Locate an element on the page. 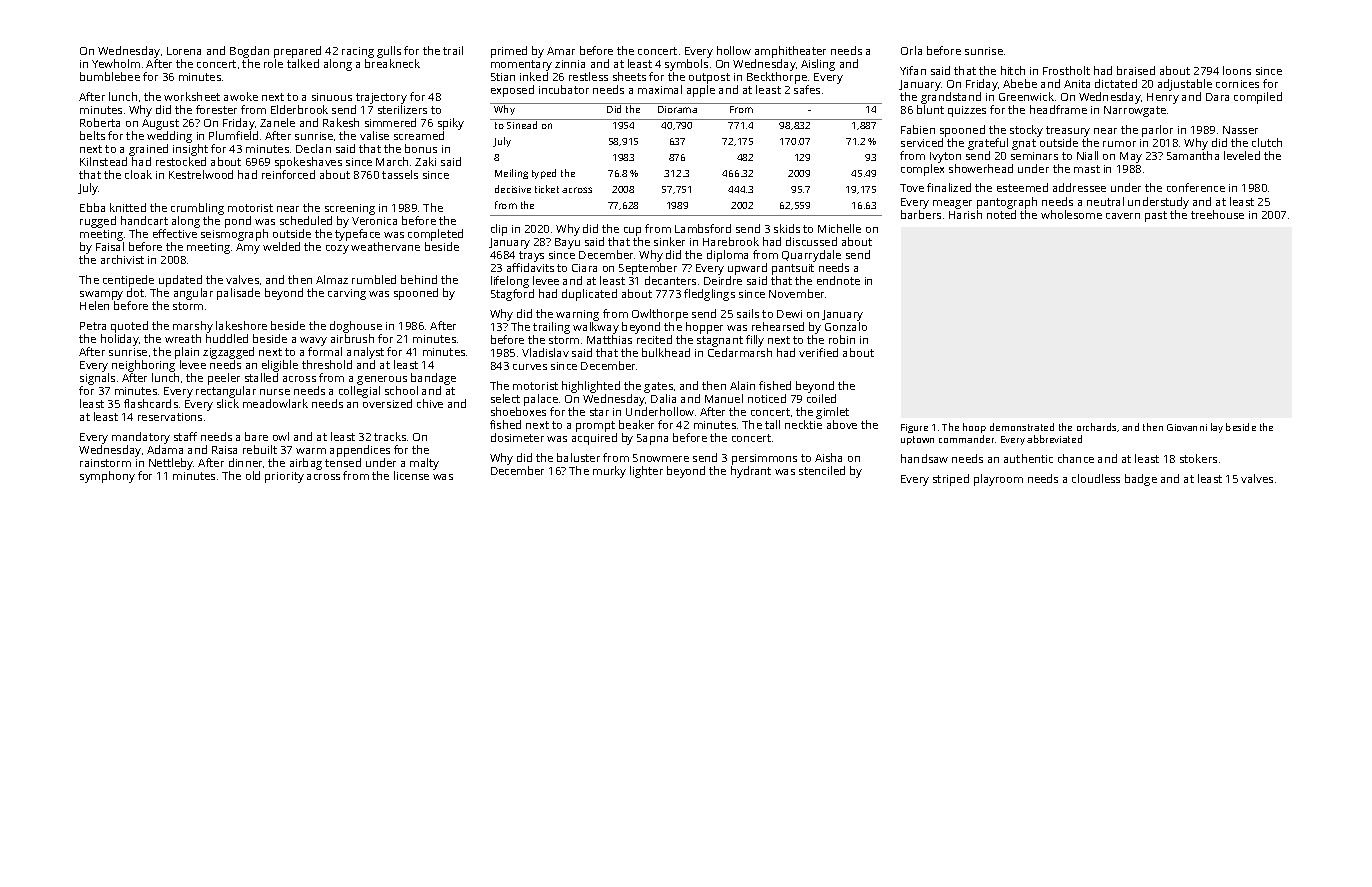  hopper is located at coordinates (704, 328).
